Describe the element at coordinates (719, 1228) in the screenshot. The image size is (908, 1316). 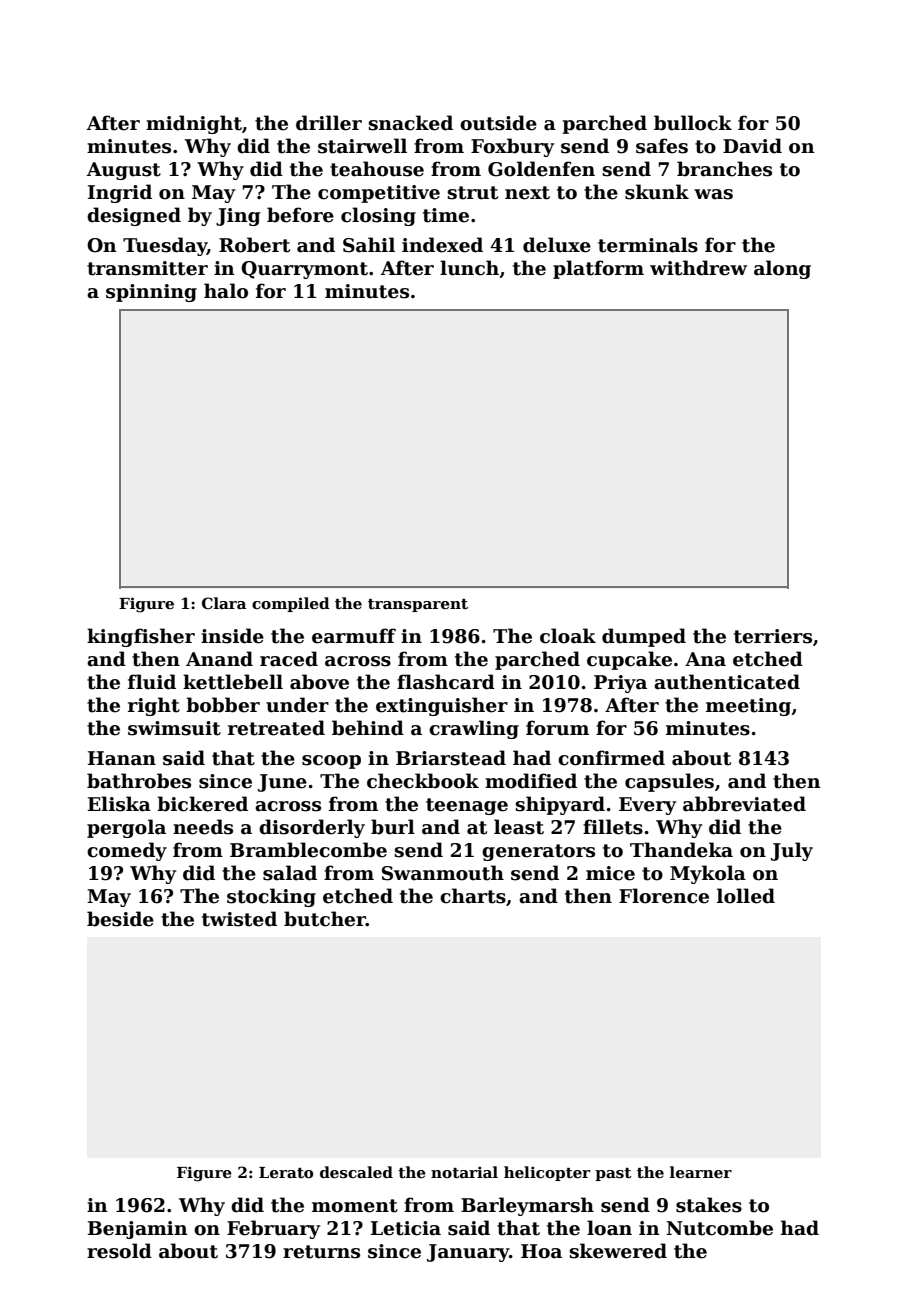
I see `Nutcombe` at that location.
